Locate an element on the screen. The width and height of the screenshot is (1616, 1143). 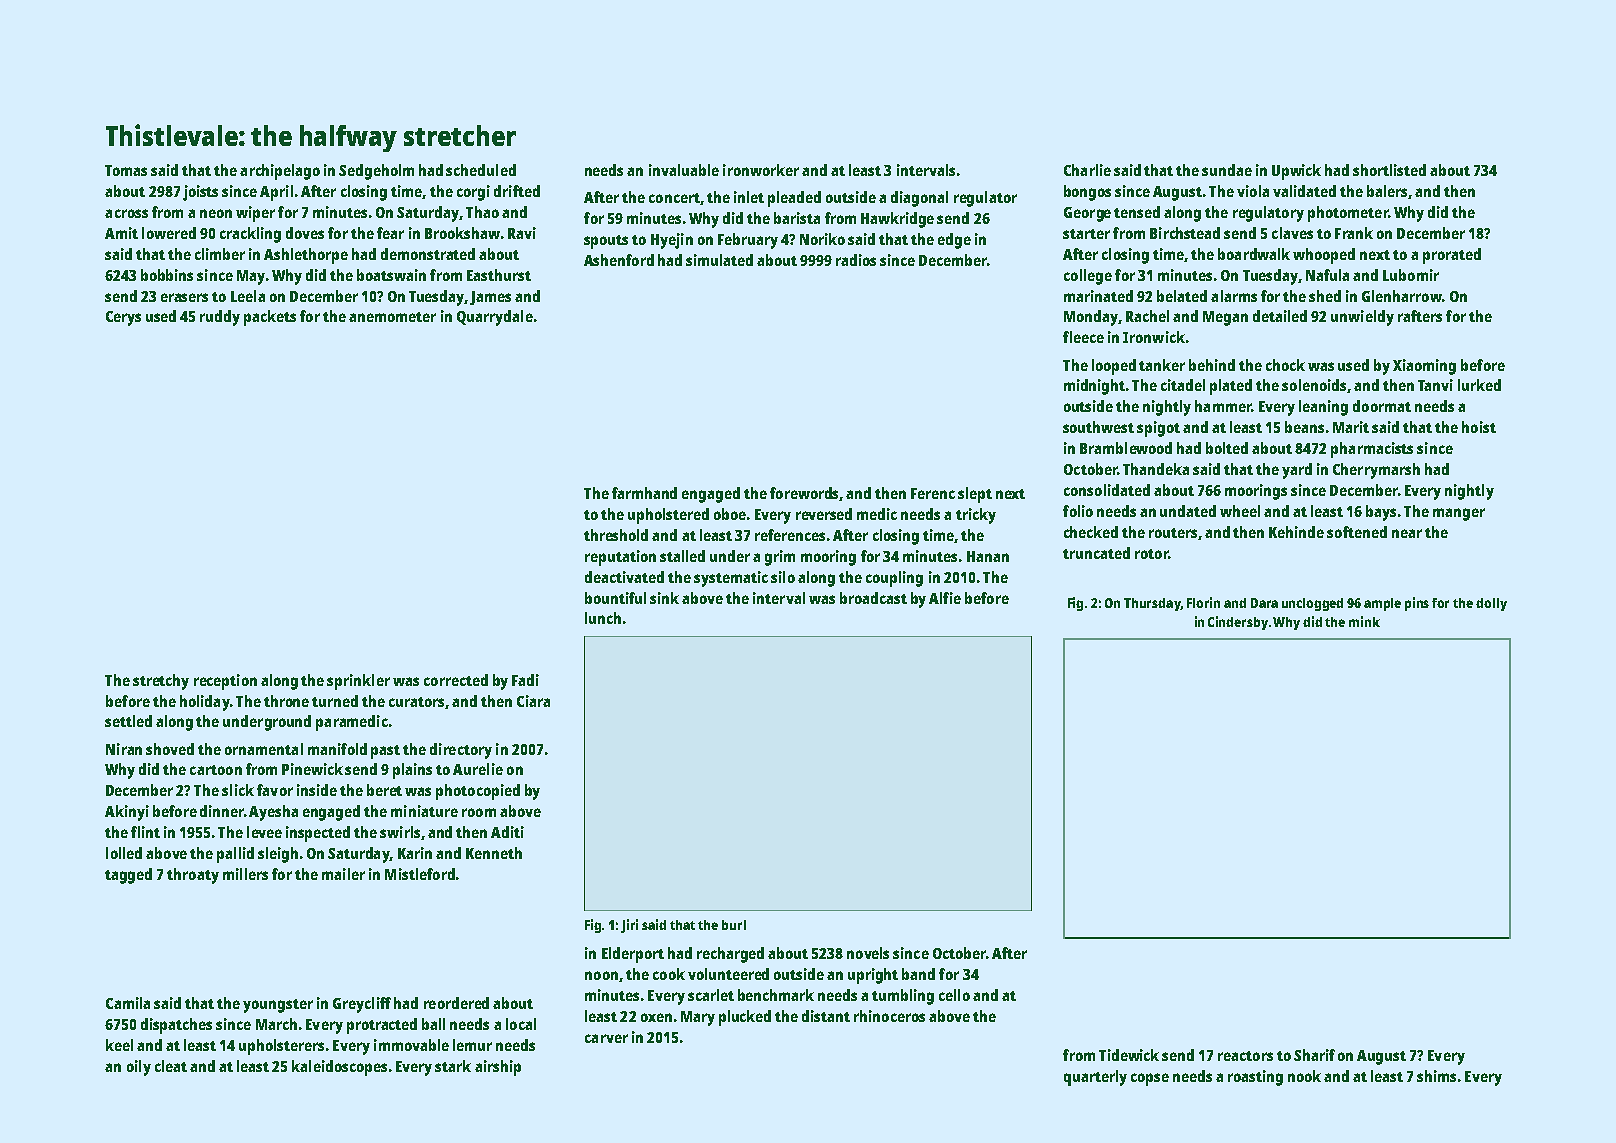
stretchy is located at coordinates (161, 682).
